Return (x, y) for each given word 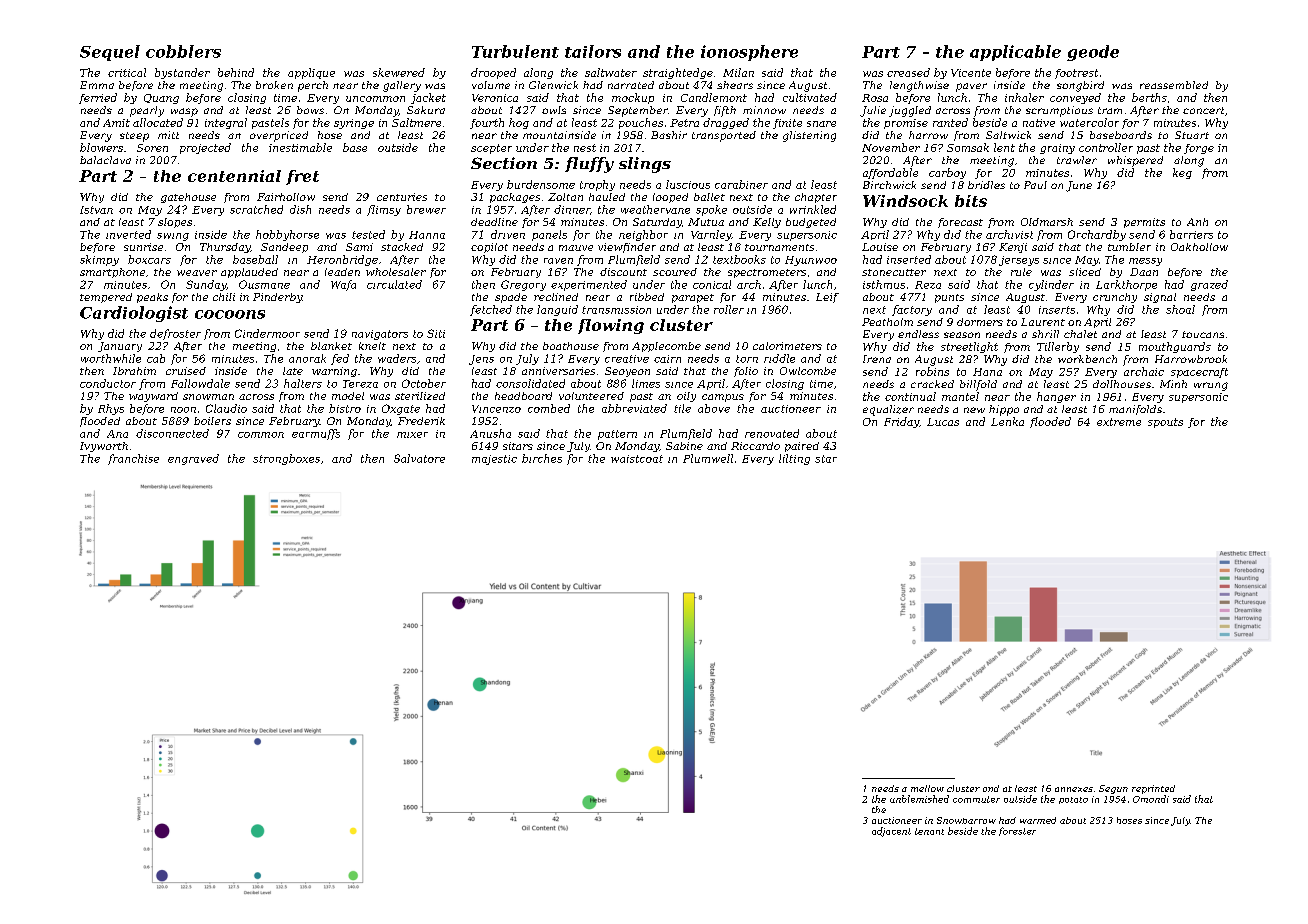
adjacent (891, 832)
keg (1182, 173)
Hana (987, 372)
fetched (491, 310)
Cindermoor (267, 333)
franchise (133, 459)
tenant (929, 831)
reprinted (1153, 789)
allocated (158, 122)
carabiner (741, 184)
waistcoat (637, 459)
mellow (927, 788)
